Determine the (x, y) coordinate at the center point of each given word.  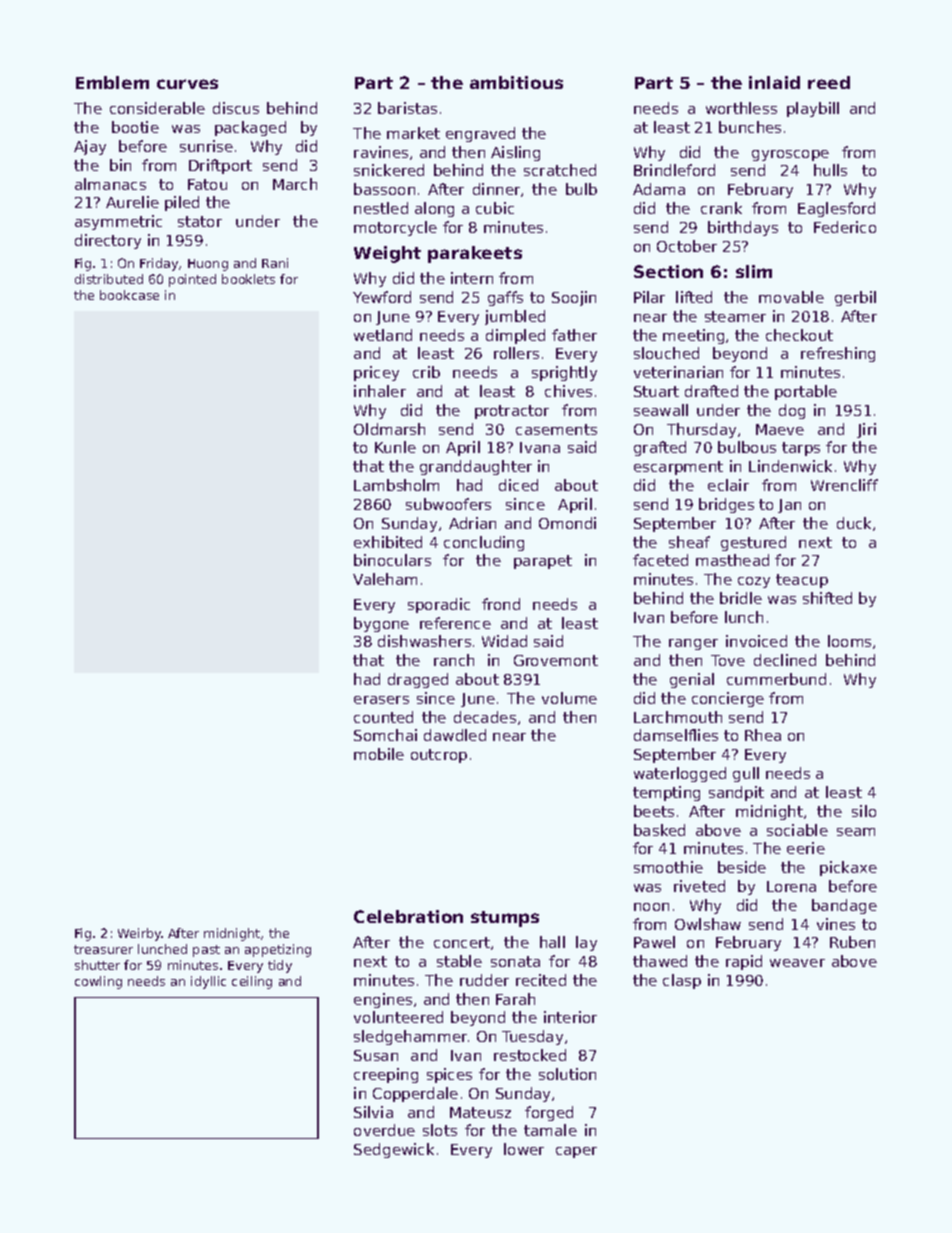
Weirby (140, 934)
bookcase (129, 295)
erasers (381, 700)
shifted (827, 598)
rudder (484, 980)
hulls (830, 170)
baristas (407, 108)
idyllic (208, 982)
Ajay (90, 147)
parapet (543, 562)
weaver (797, 963)
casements (556, 429)
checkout (799, 335)
